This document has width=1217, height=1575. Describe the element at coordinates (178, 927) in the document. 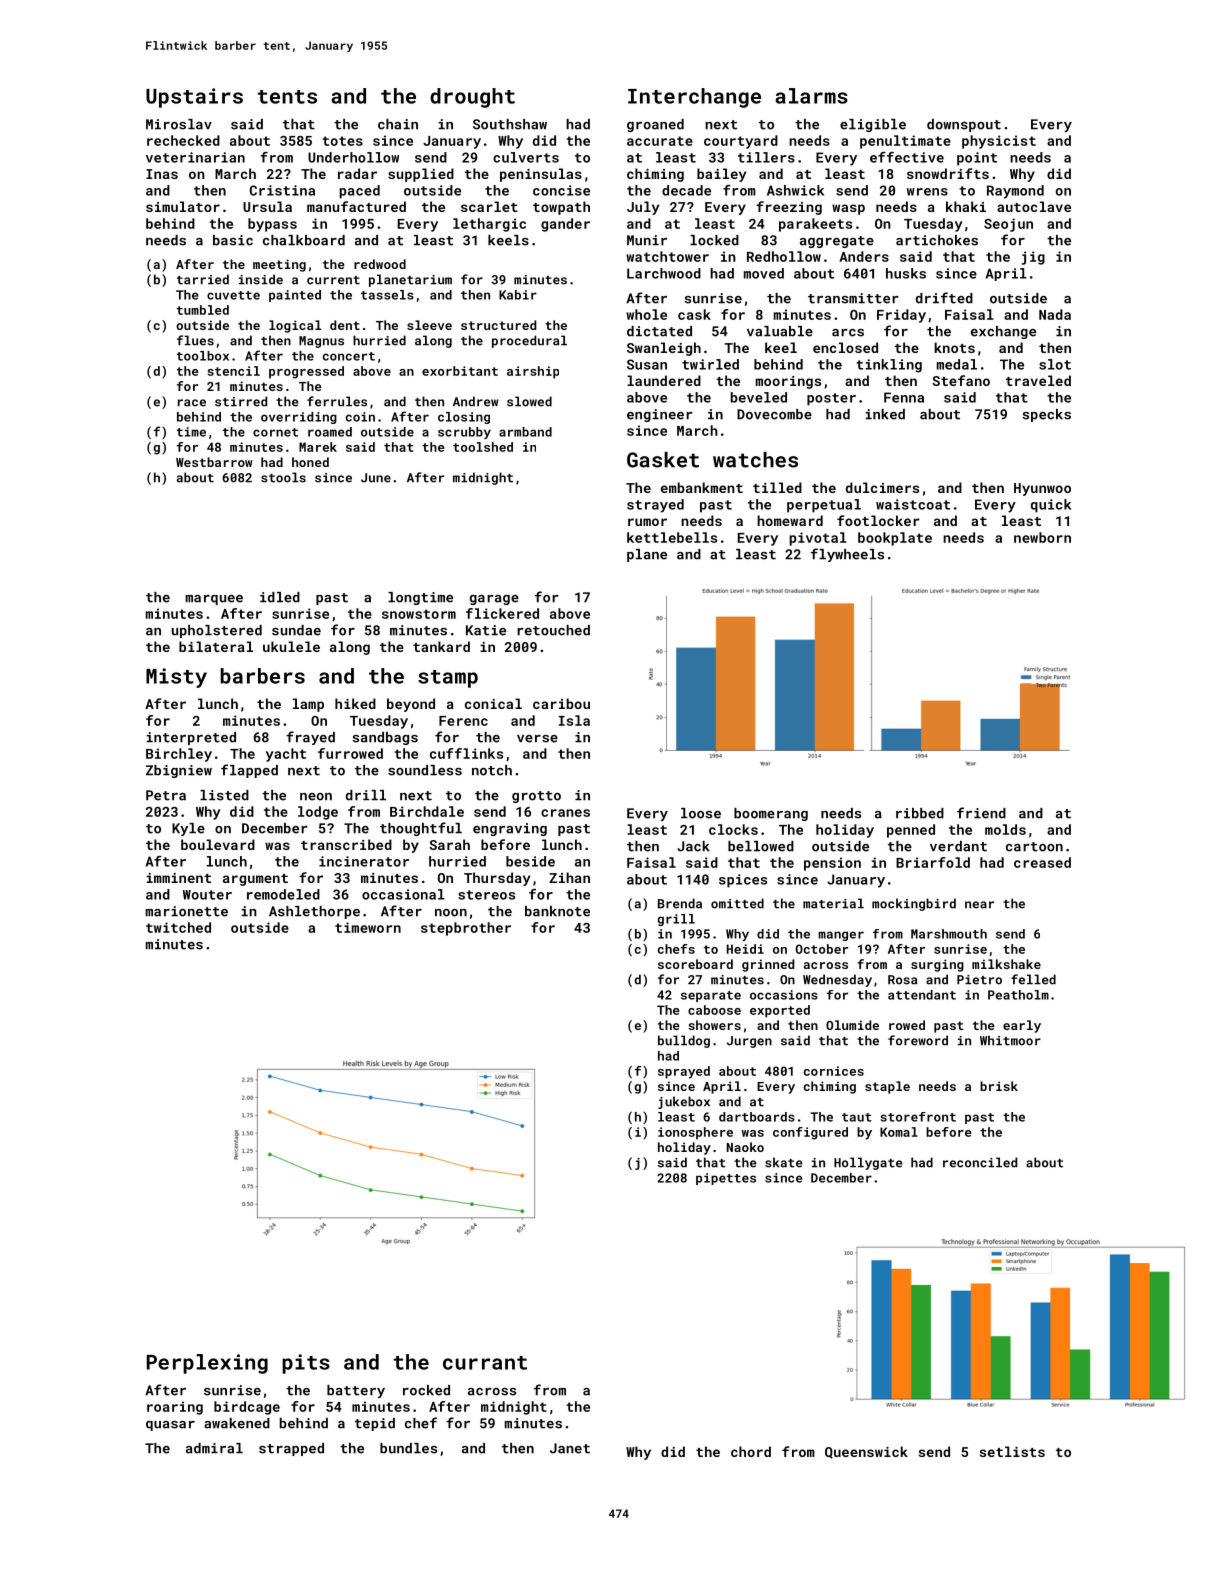

I see `twitched` at that location.
